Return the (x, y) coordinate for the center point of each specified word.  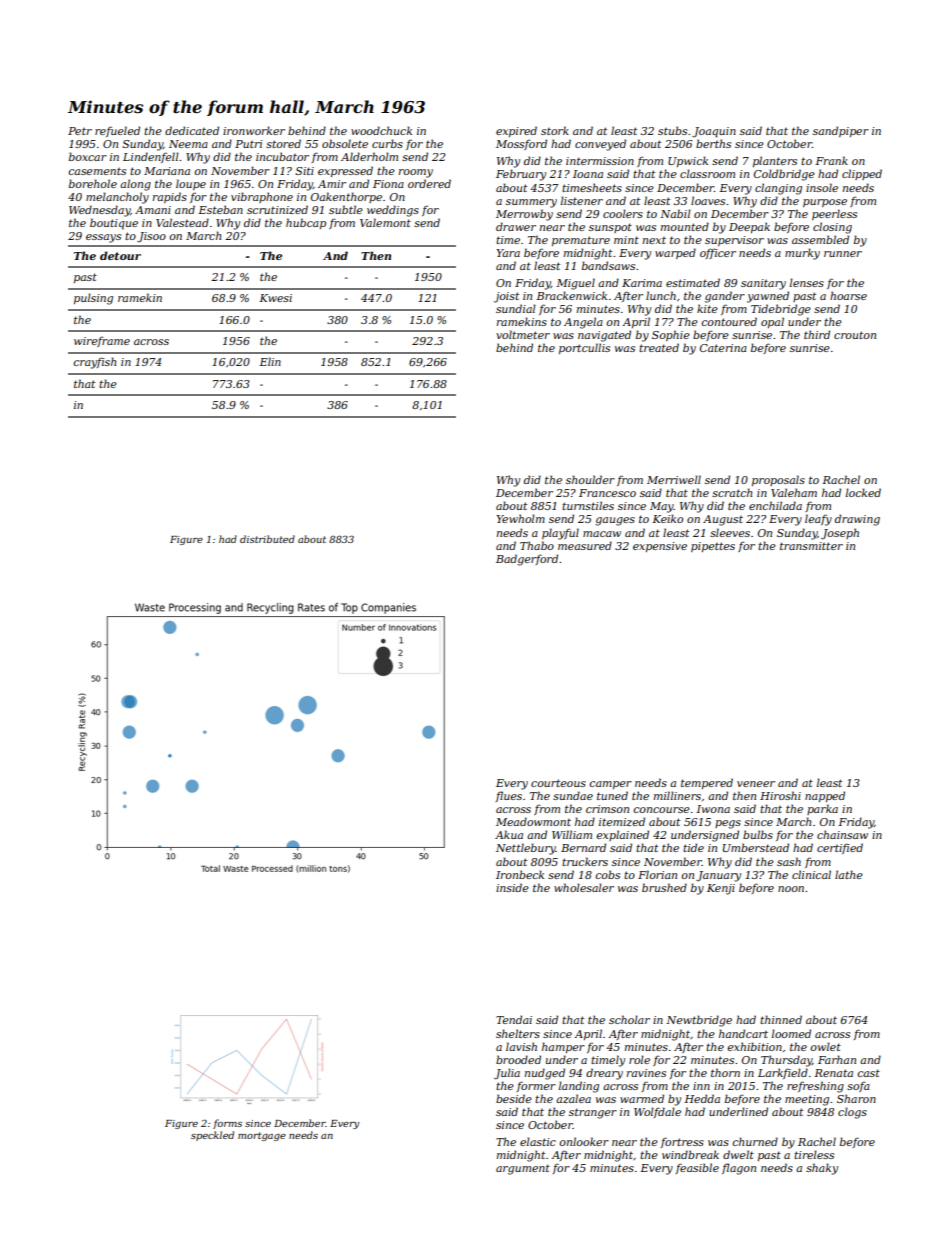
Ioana (588, 174)
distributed (267, 539)
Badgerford (527, 560)
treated (659, 347)
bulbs (758, 834)
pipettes (713, 547)
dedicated (192, 130)
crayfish (95, 363)
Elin (270, 361)
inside (512, 887)
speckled (212, 1136)
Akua (509, 834)
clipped (862, 174)
